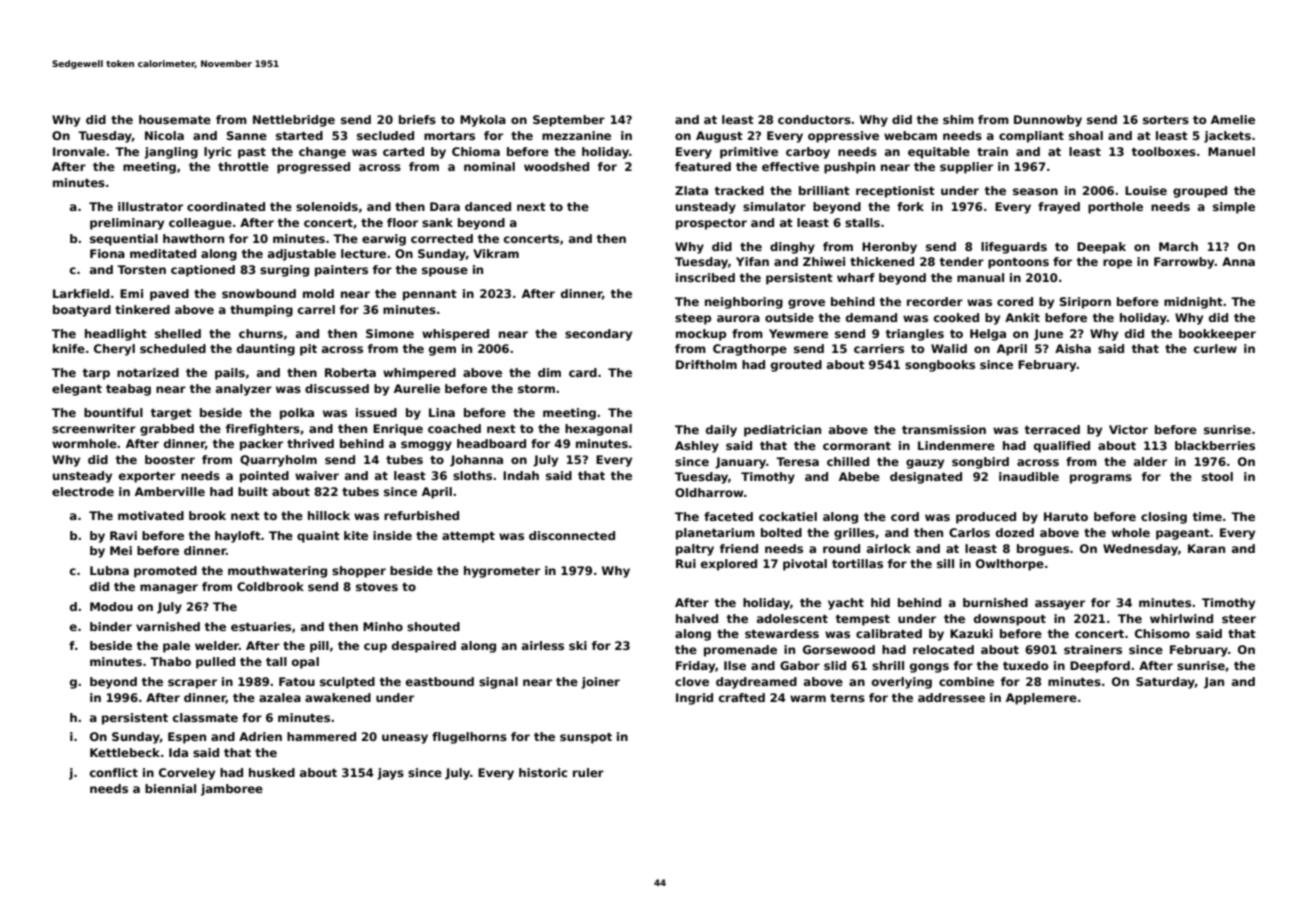 This screenshot has height=924, width=1308. I want to click on rope, so click(1117, 264).
